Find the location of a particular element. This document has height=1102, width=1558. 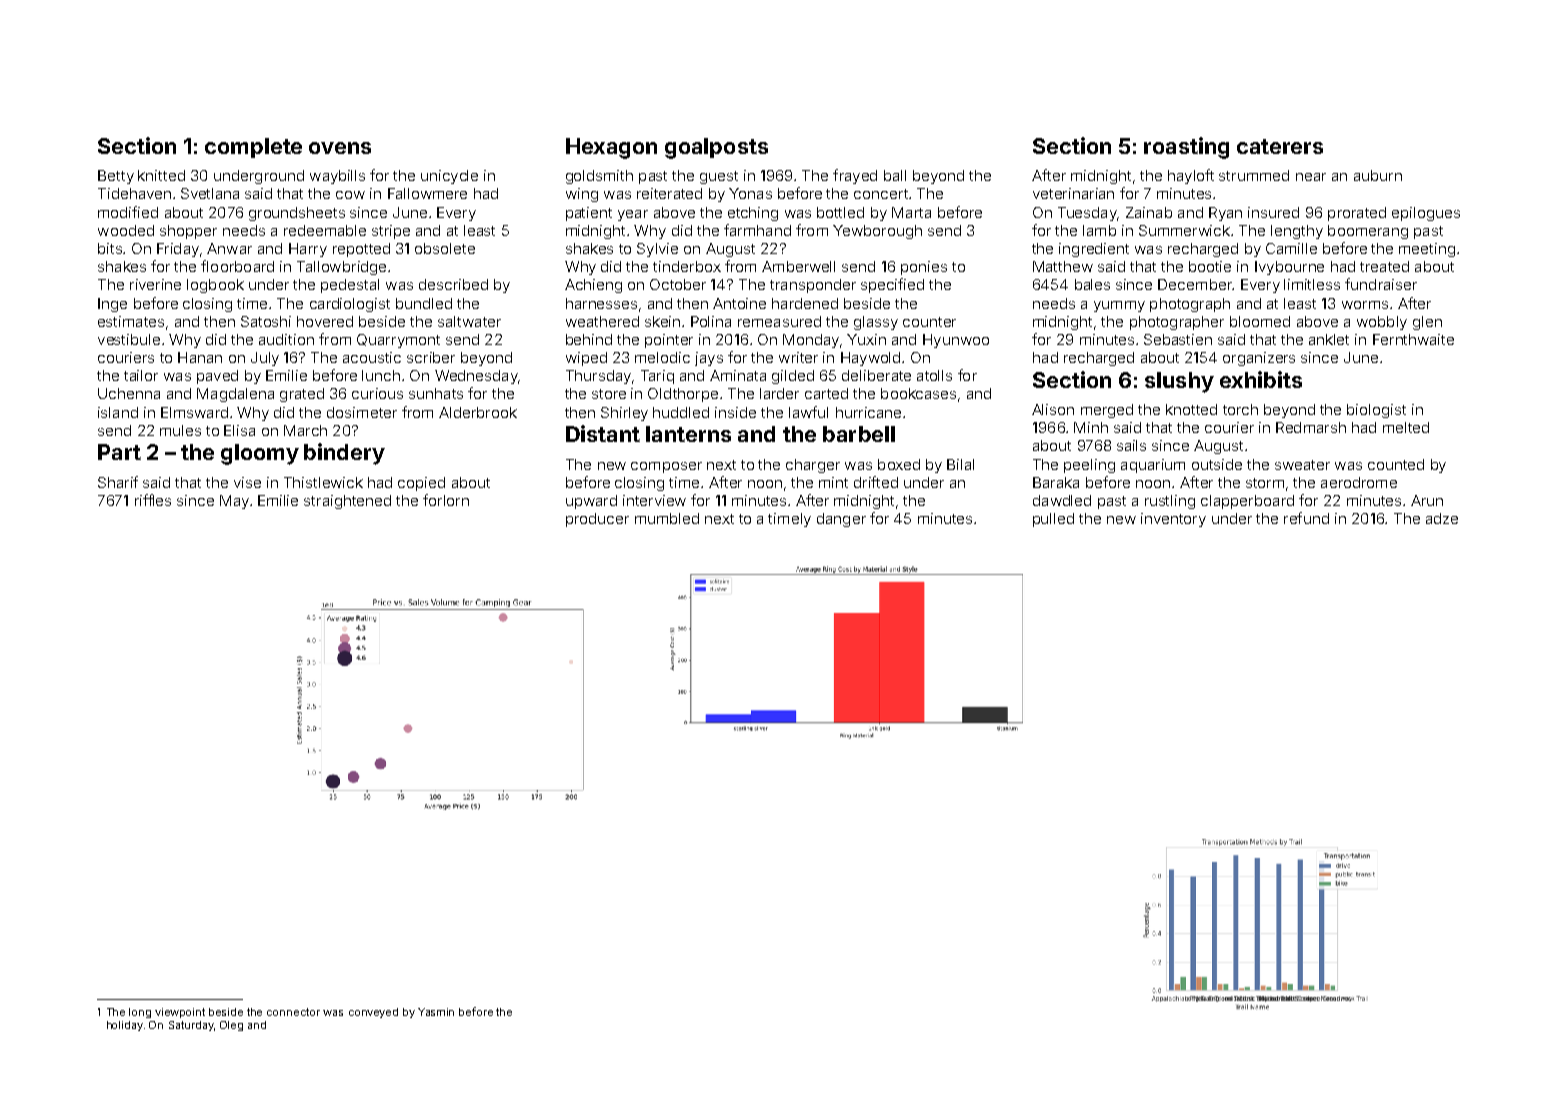

refund is located at coordinates (1306, 518).
